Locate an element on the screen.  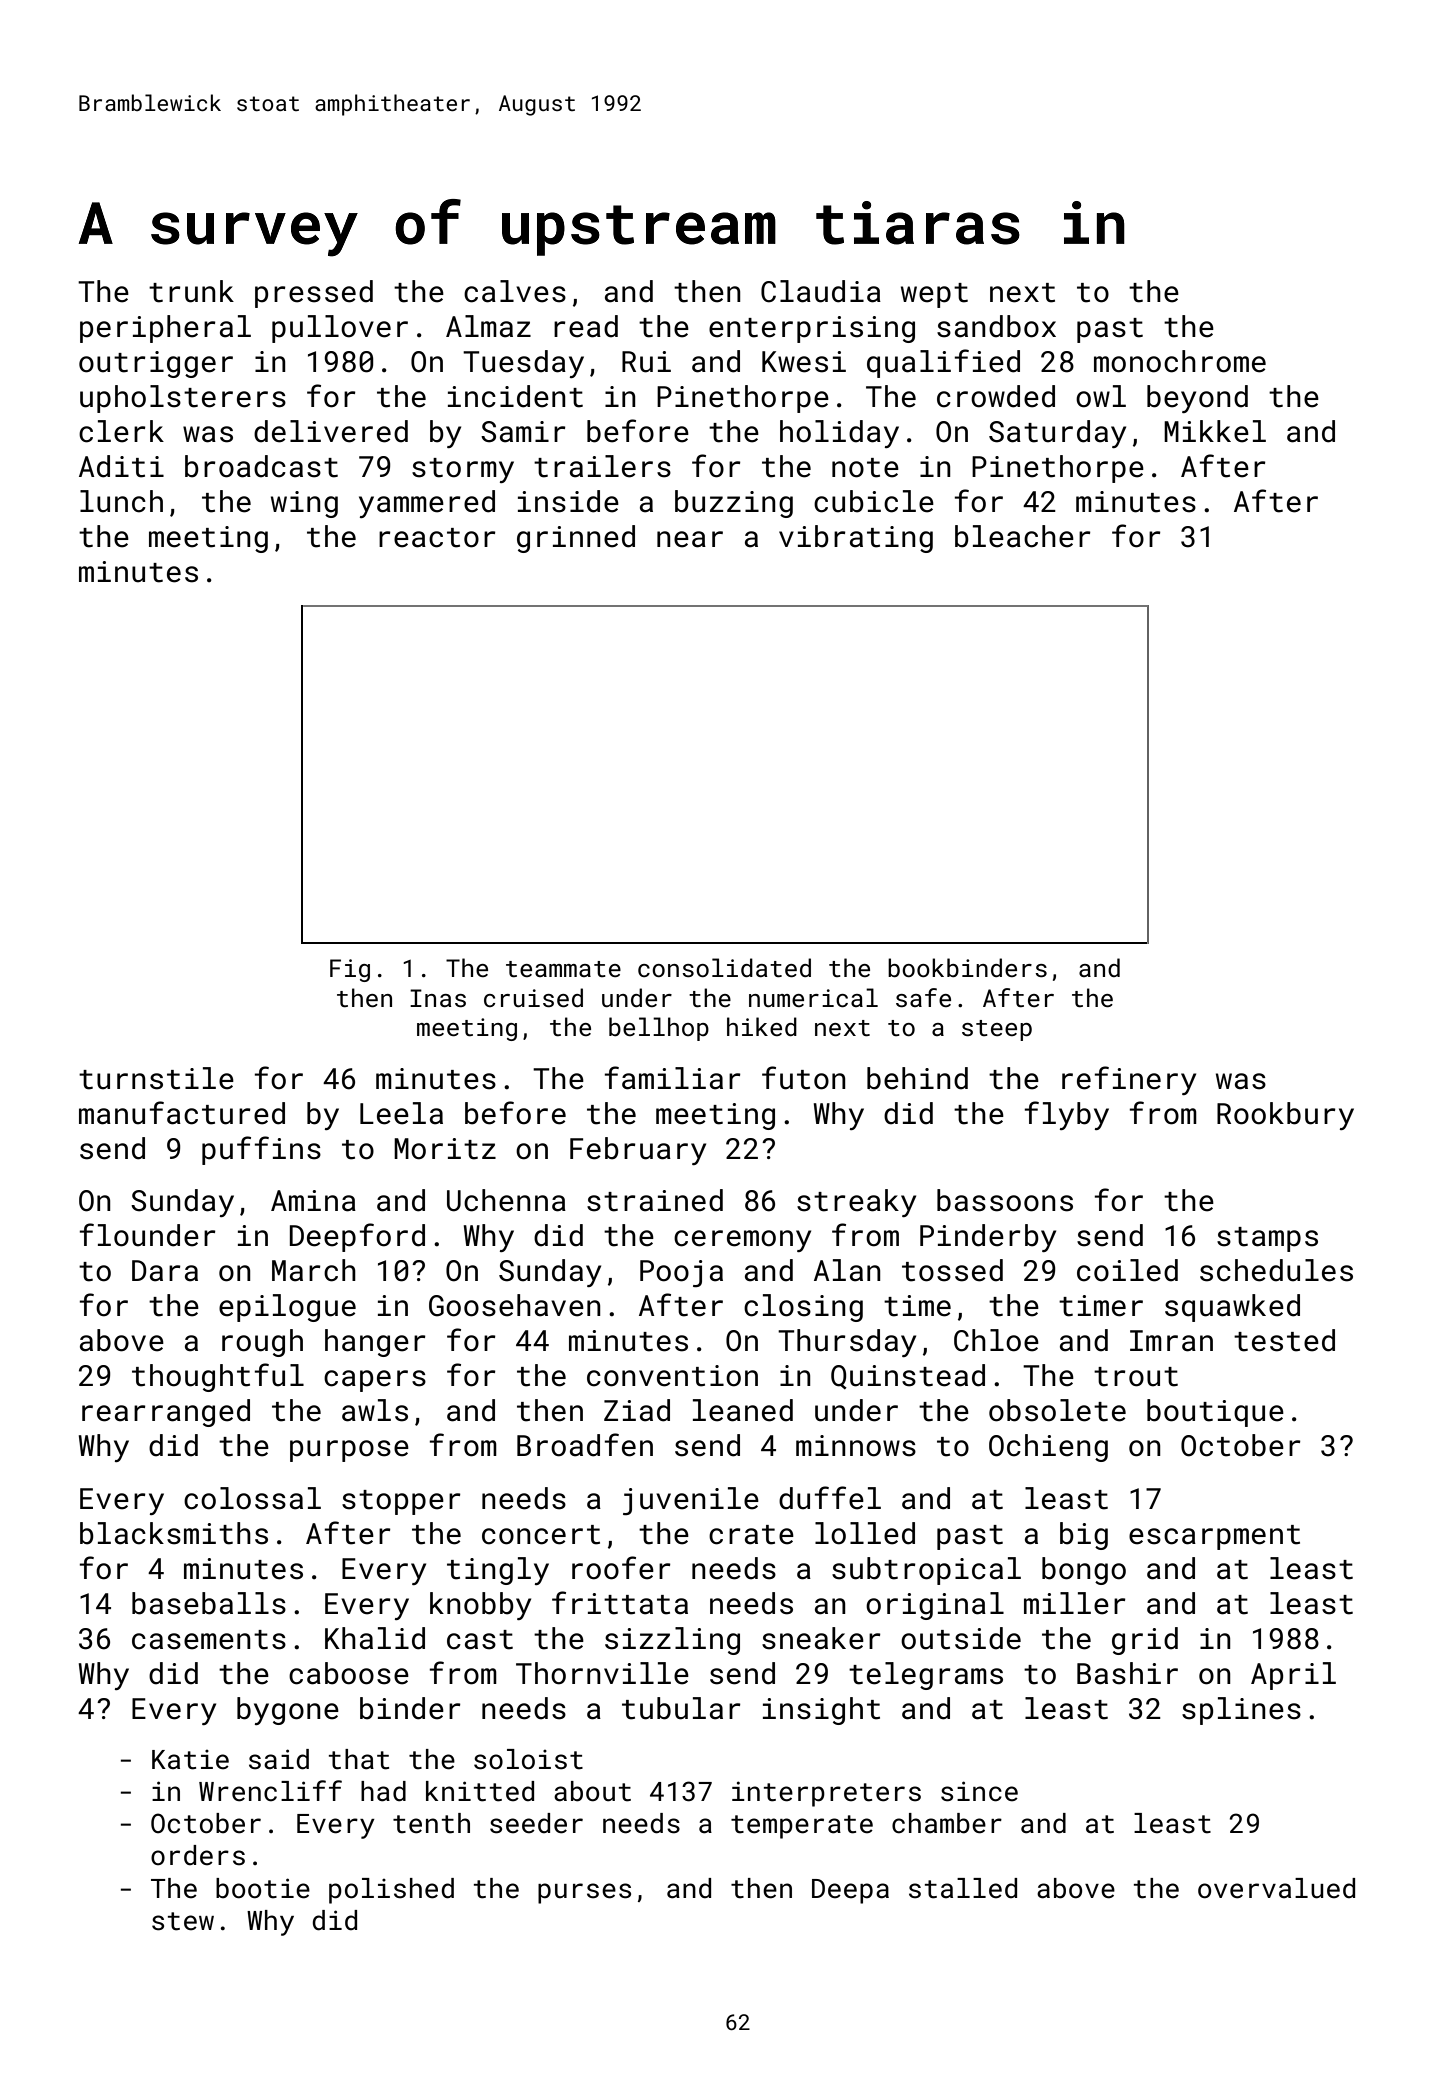
beyond is located at coordinates (1197, 399).
